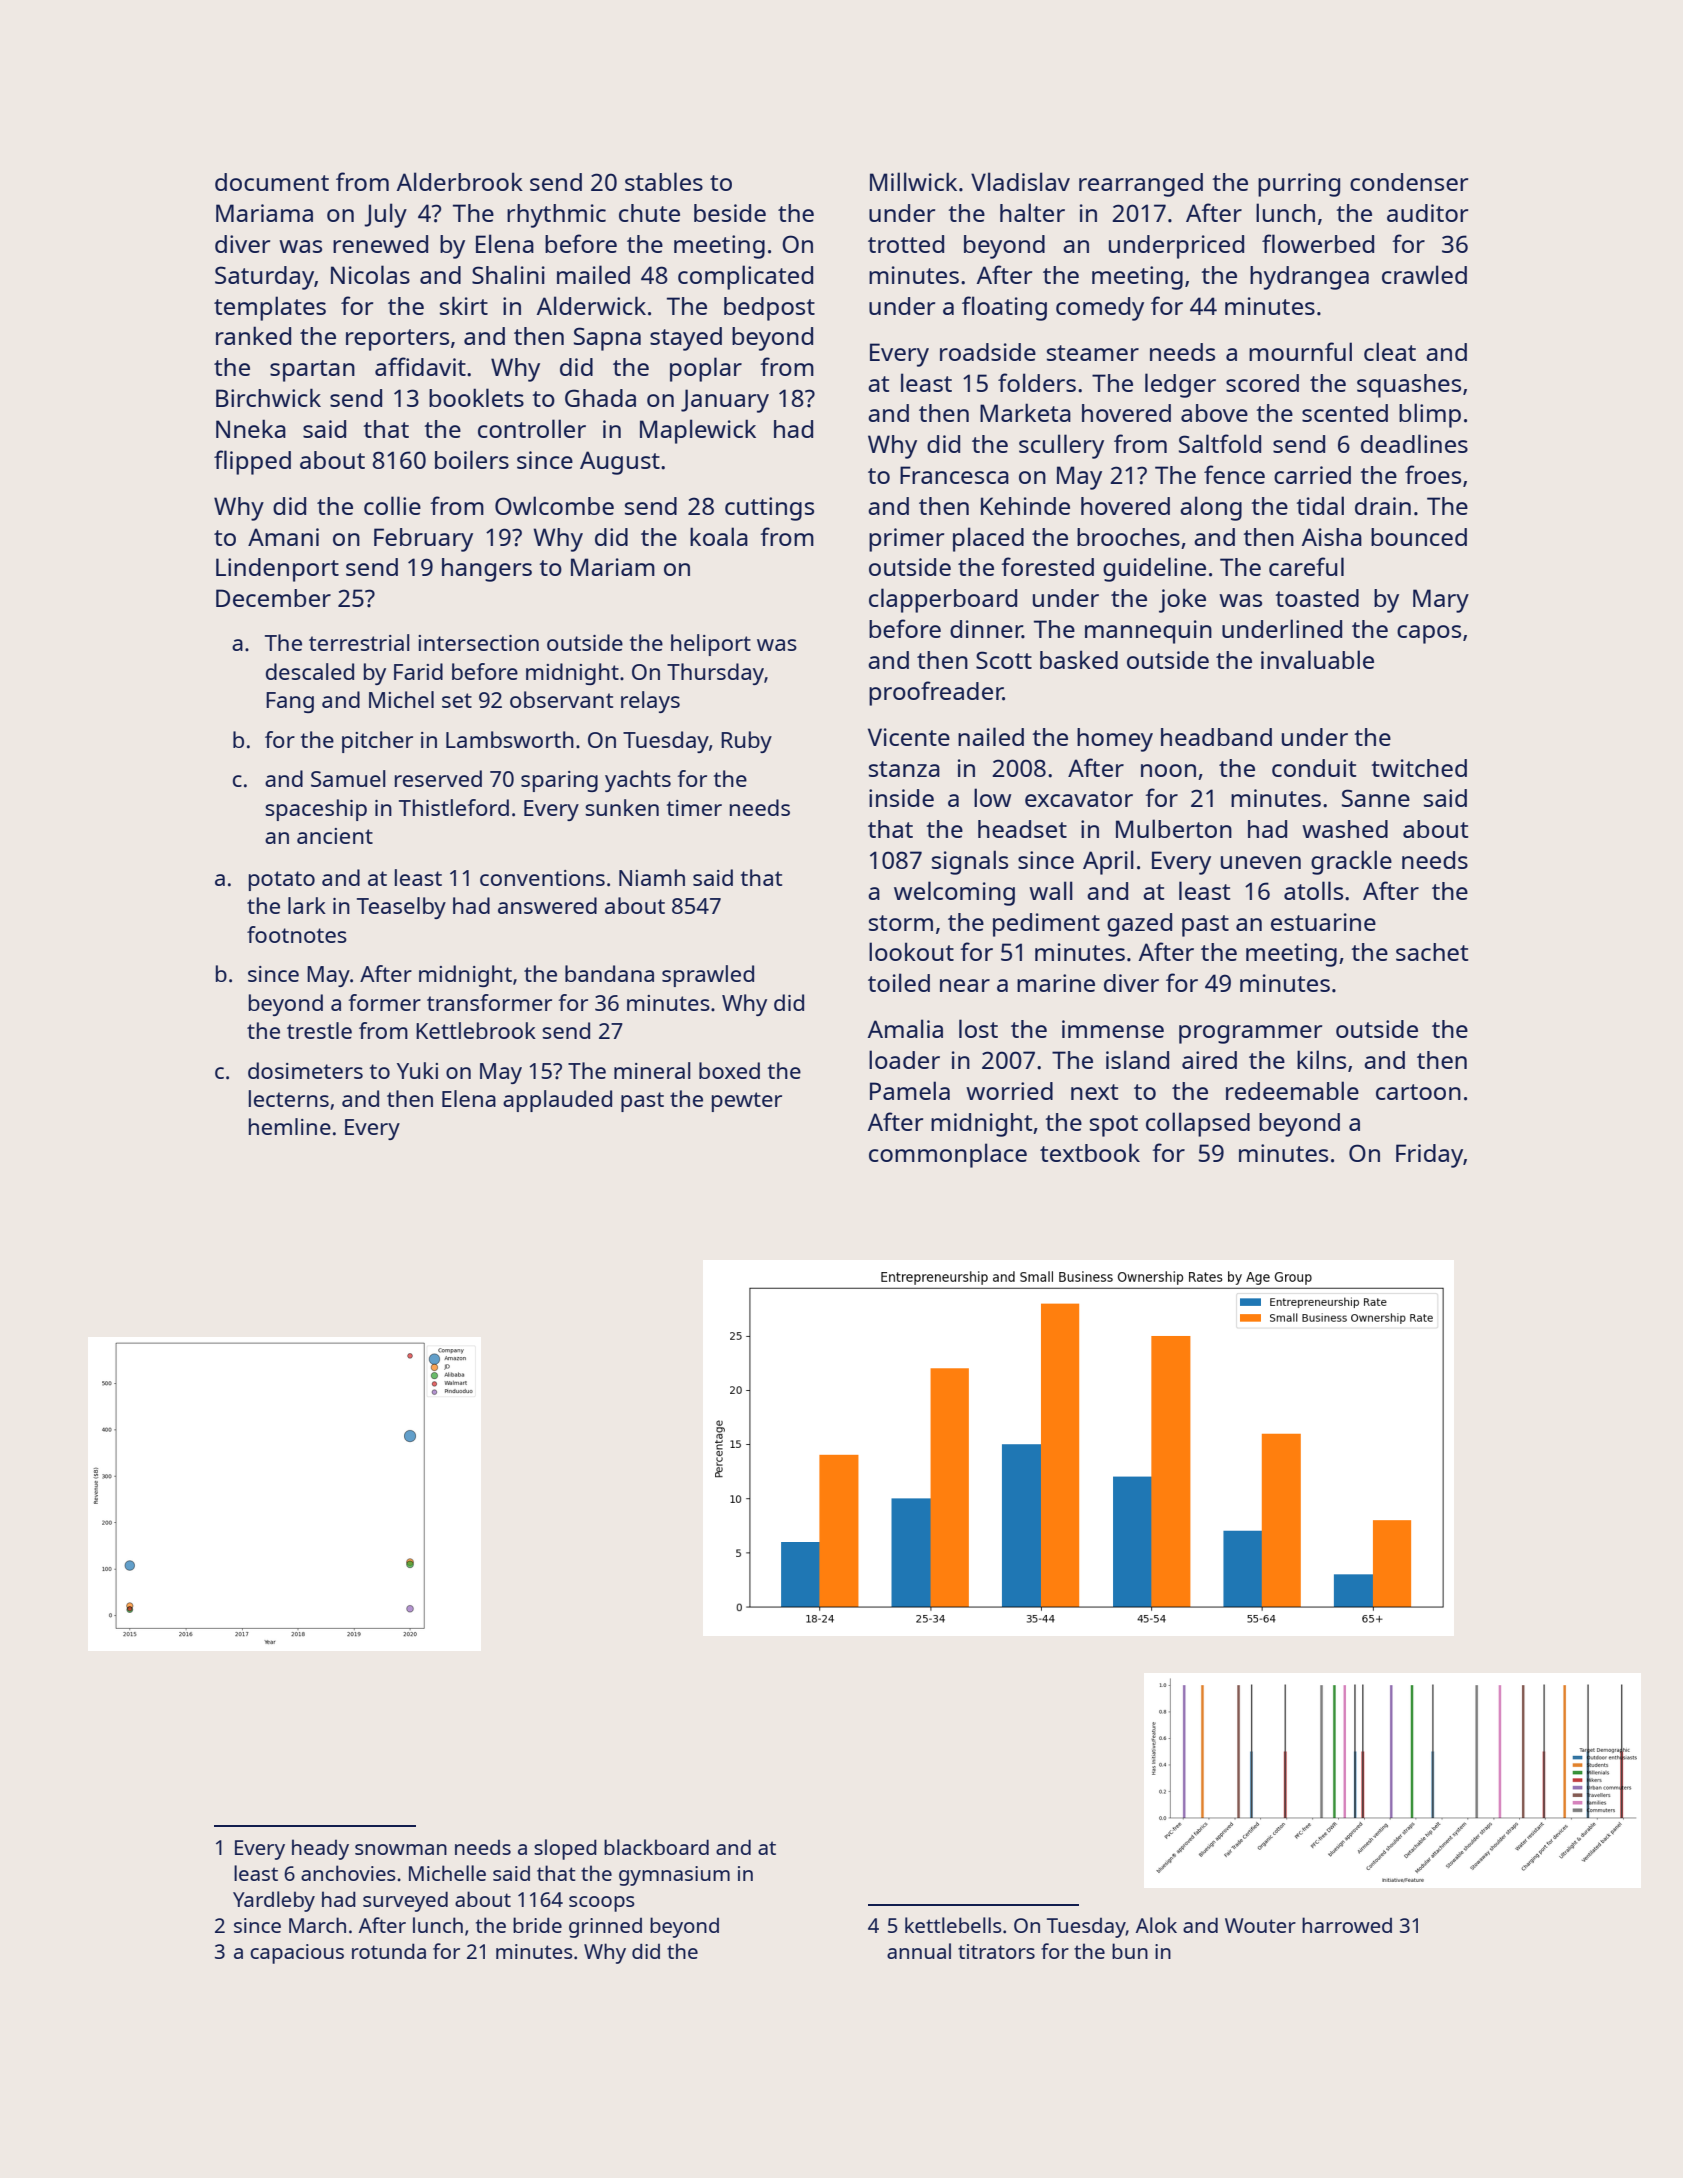 This screenshot has height=2178, width=1683. I want to click on capacious, so click(297, 1954).
